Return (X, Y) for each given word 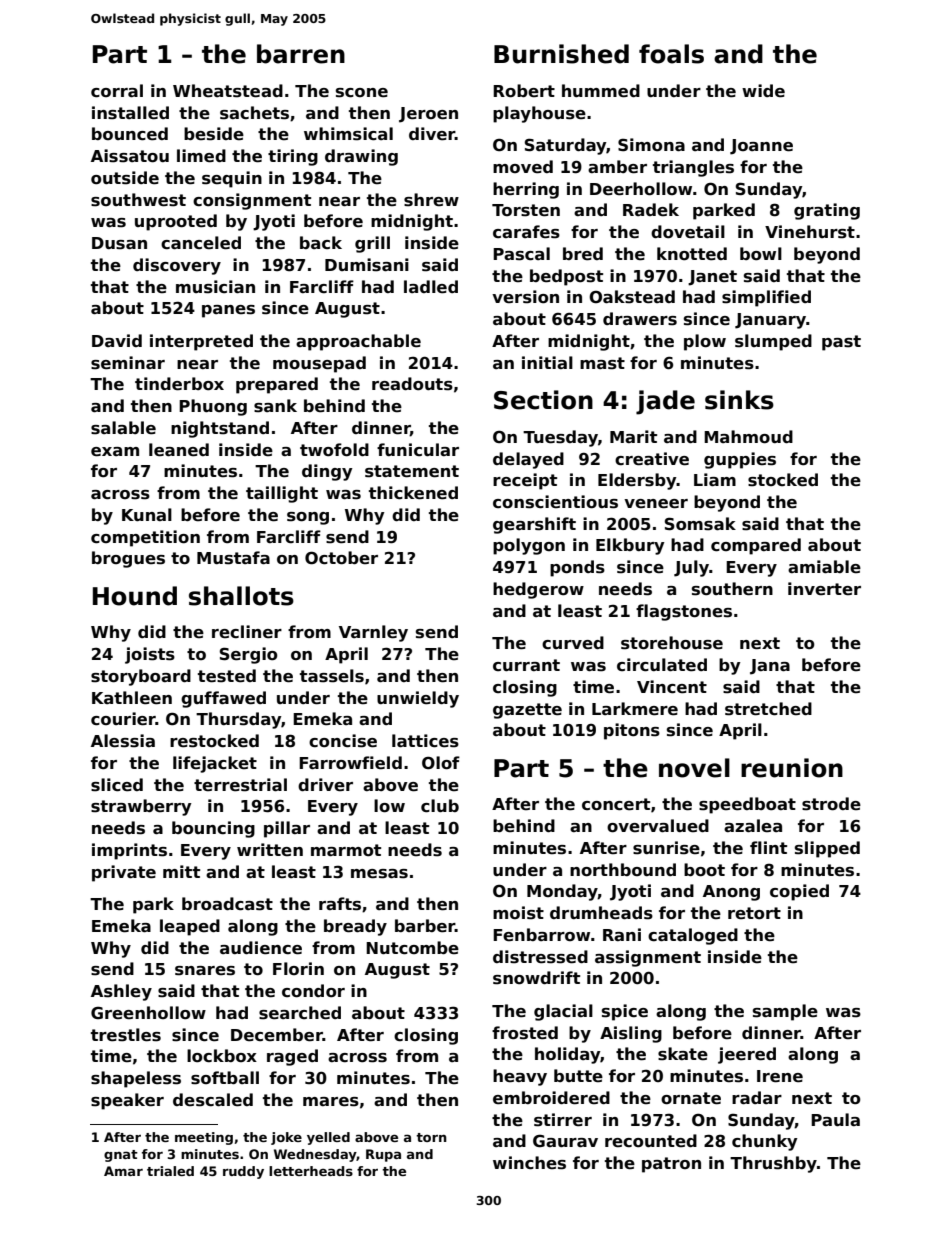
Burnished (561, 54)
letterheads (311, 1171)
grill (372, 244)
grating (827, 211)
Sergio (249, 655)
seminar (128, 363)
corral (117, 91)
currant (526, 665)
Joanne (761, 147)
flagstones (684, 612)
